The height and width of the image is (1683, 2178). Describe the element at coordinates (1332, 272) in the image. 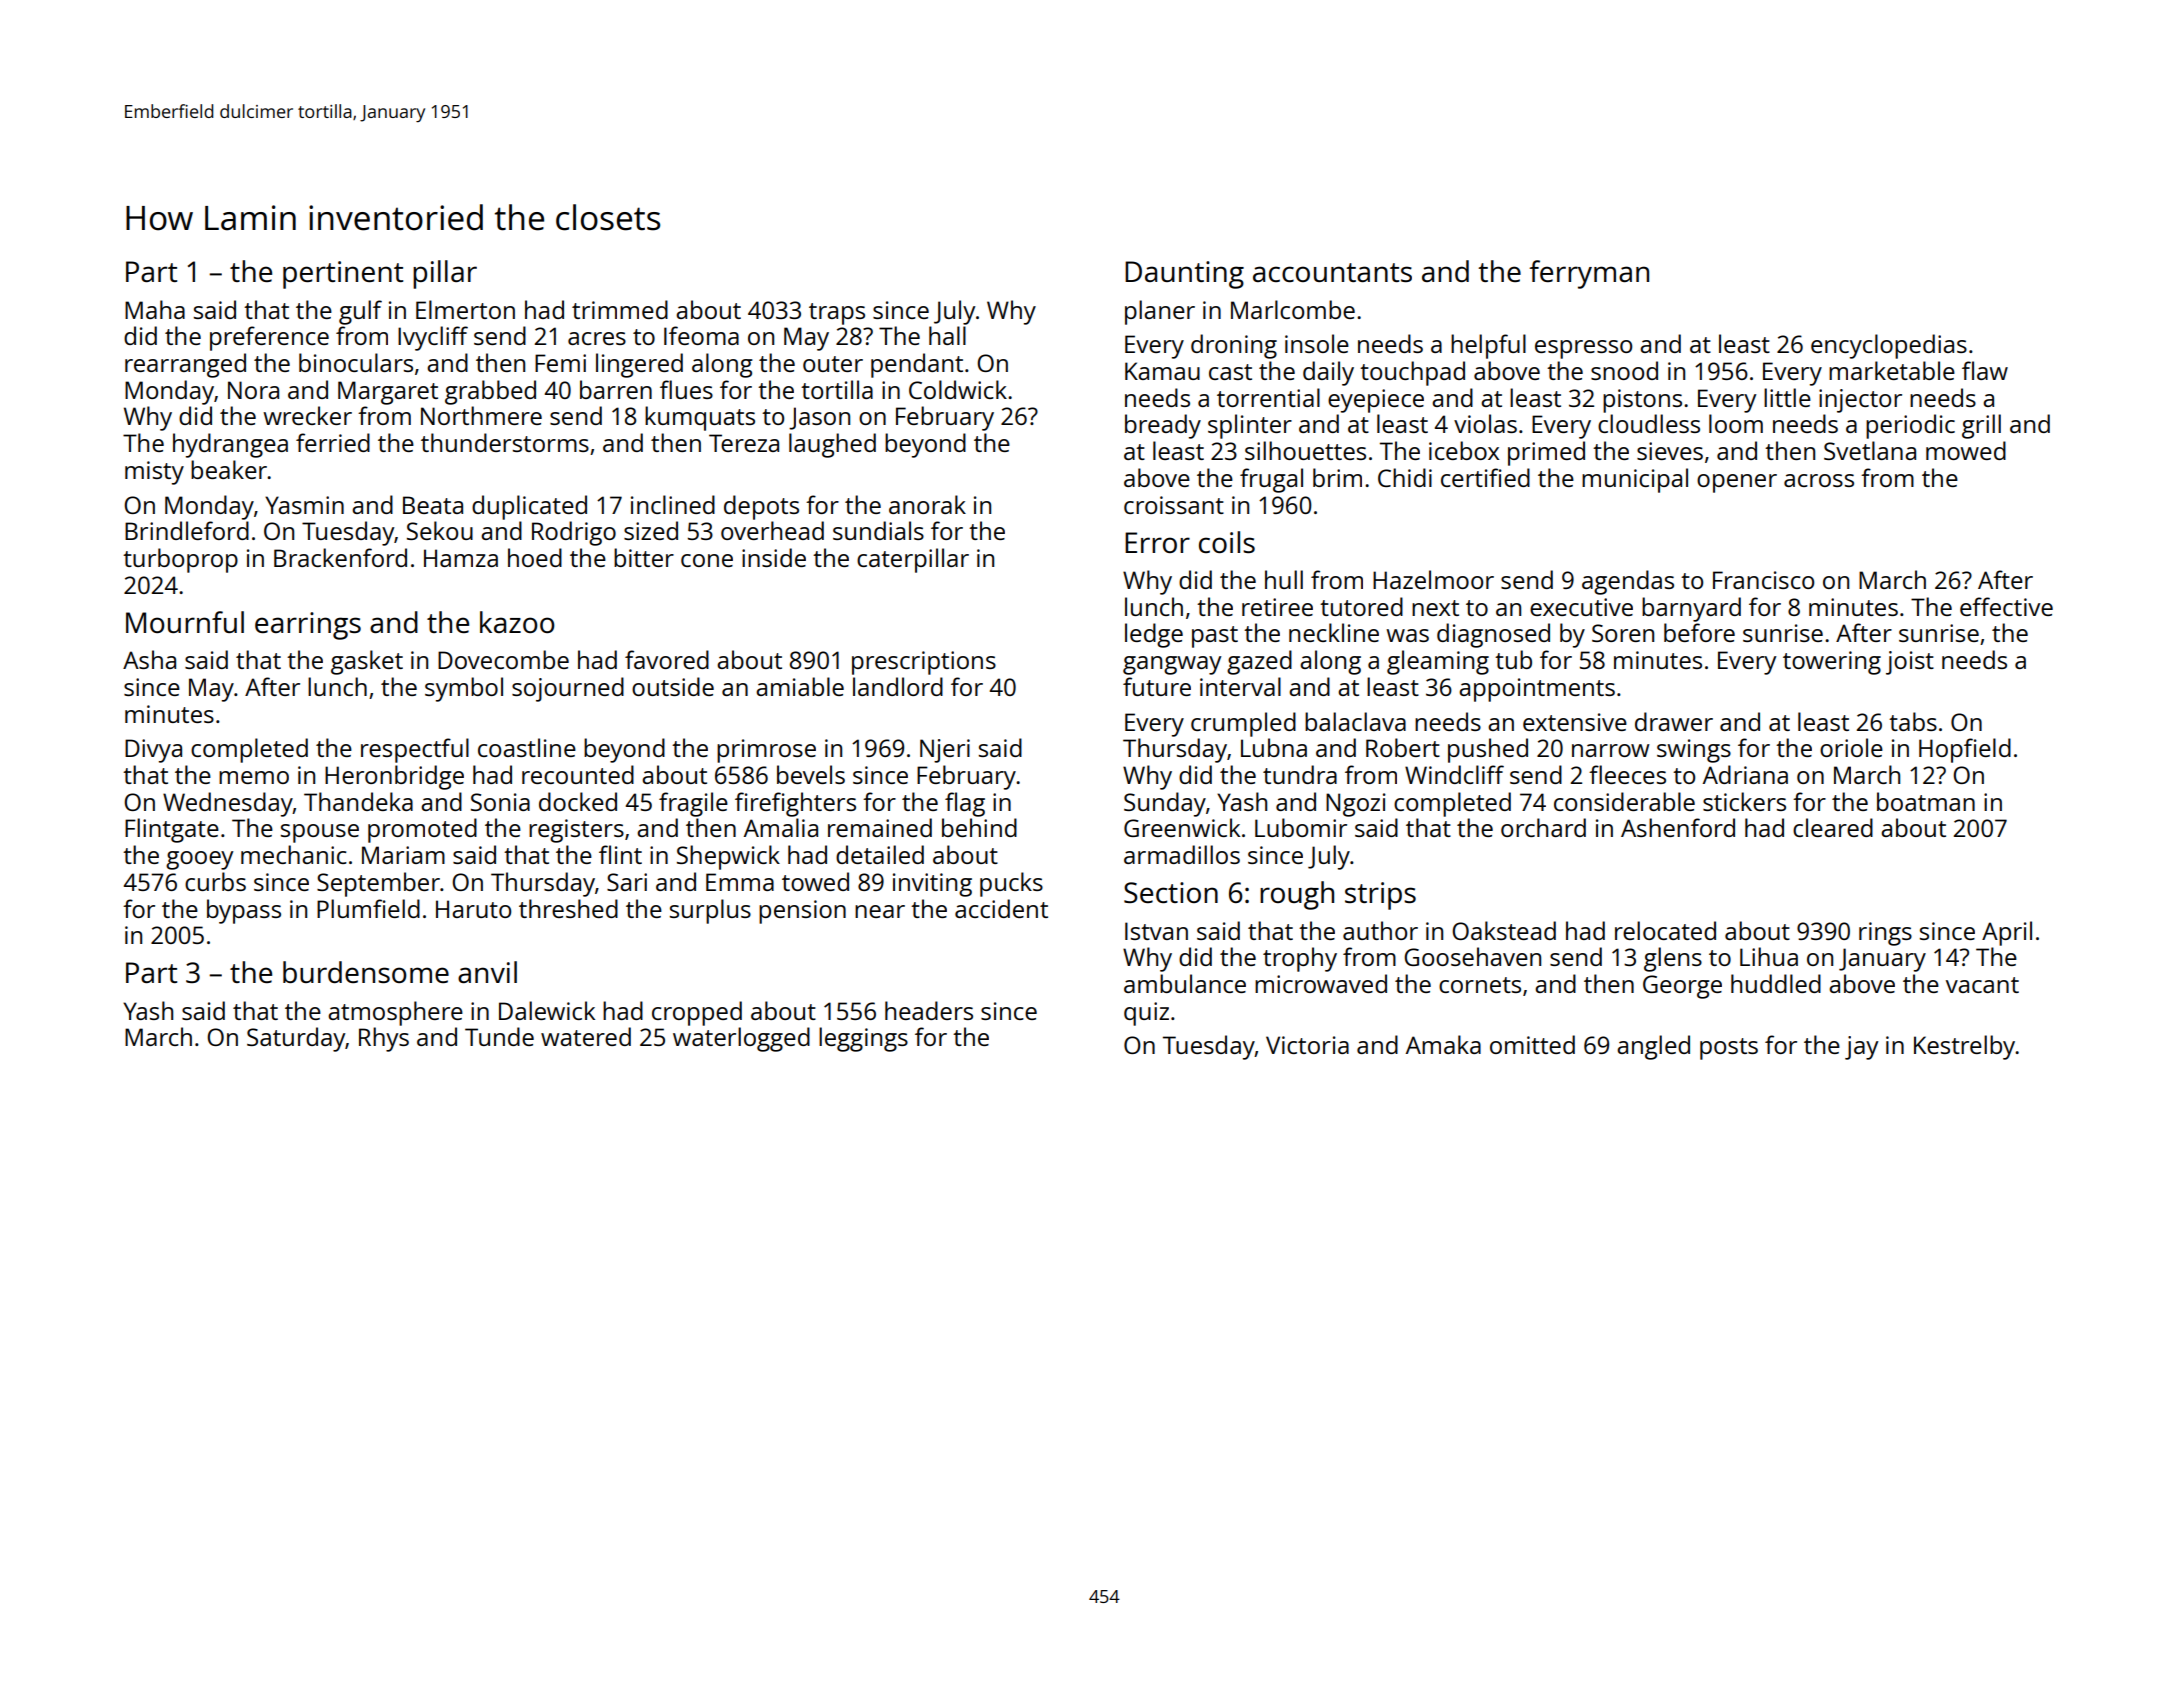

I see `accountants` at that location.
